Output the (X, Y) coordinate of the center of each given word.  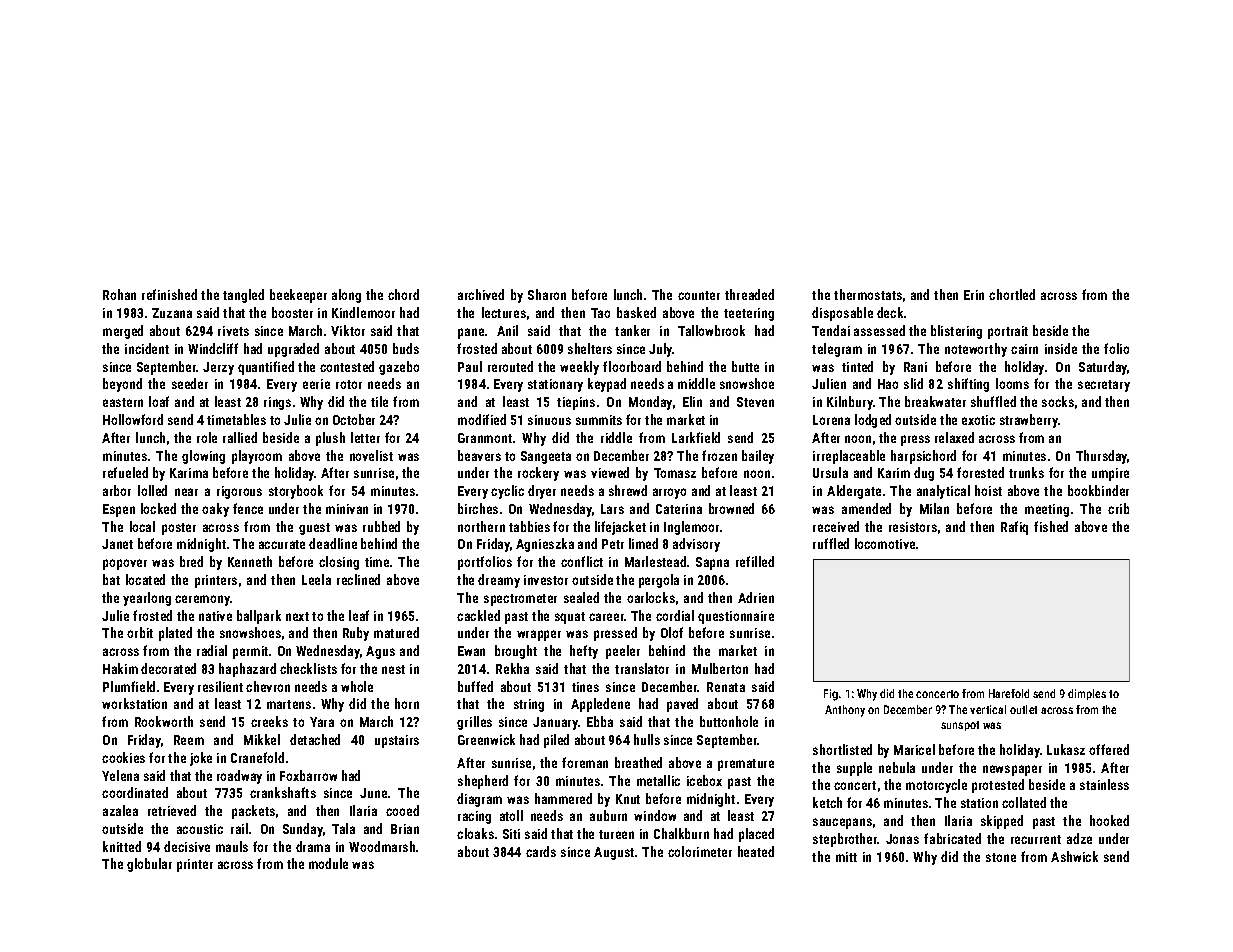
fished (1051, 526)
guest (314, 529)
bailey (758, 457)
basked (636, 312)
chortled (1012, 294)
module (328, 863)
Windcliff (213, 348)
